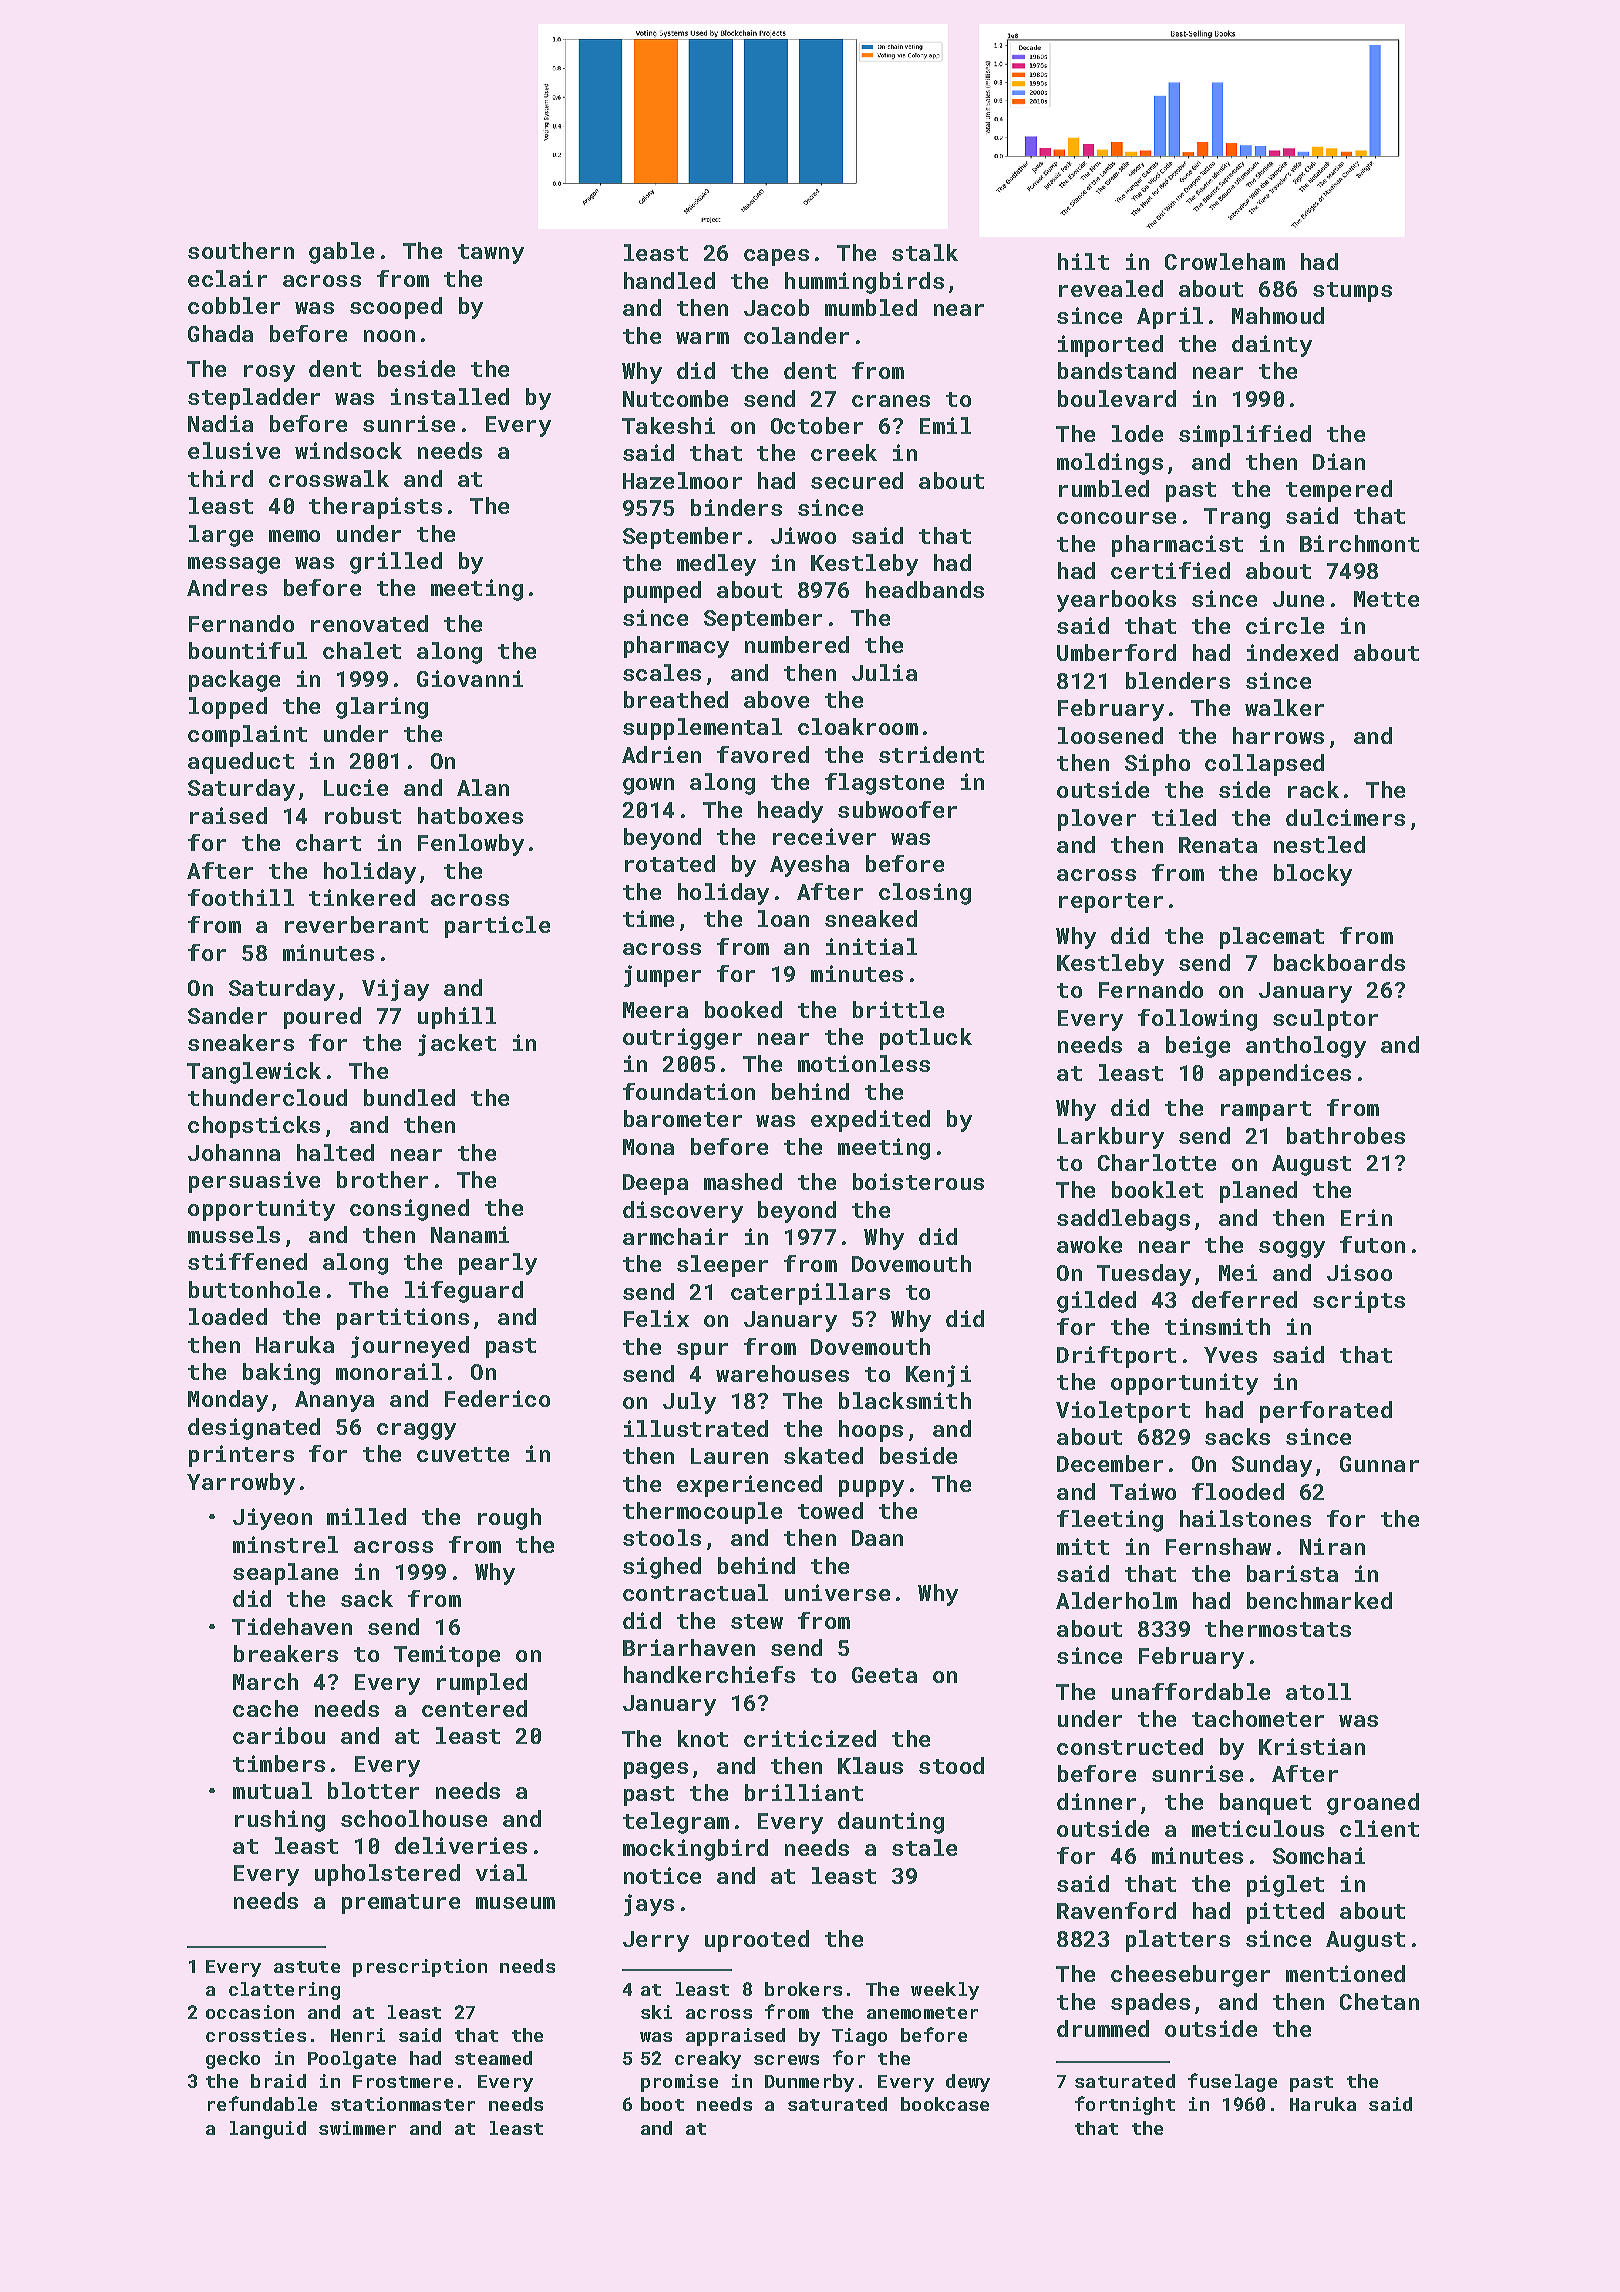 This image has width=1620, height=2292. I want to click on closing, so click(925, 894).
